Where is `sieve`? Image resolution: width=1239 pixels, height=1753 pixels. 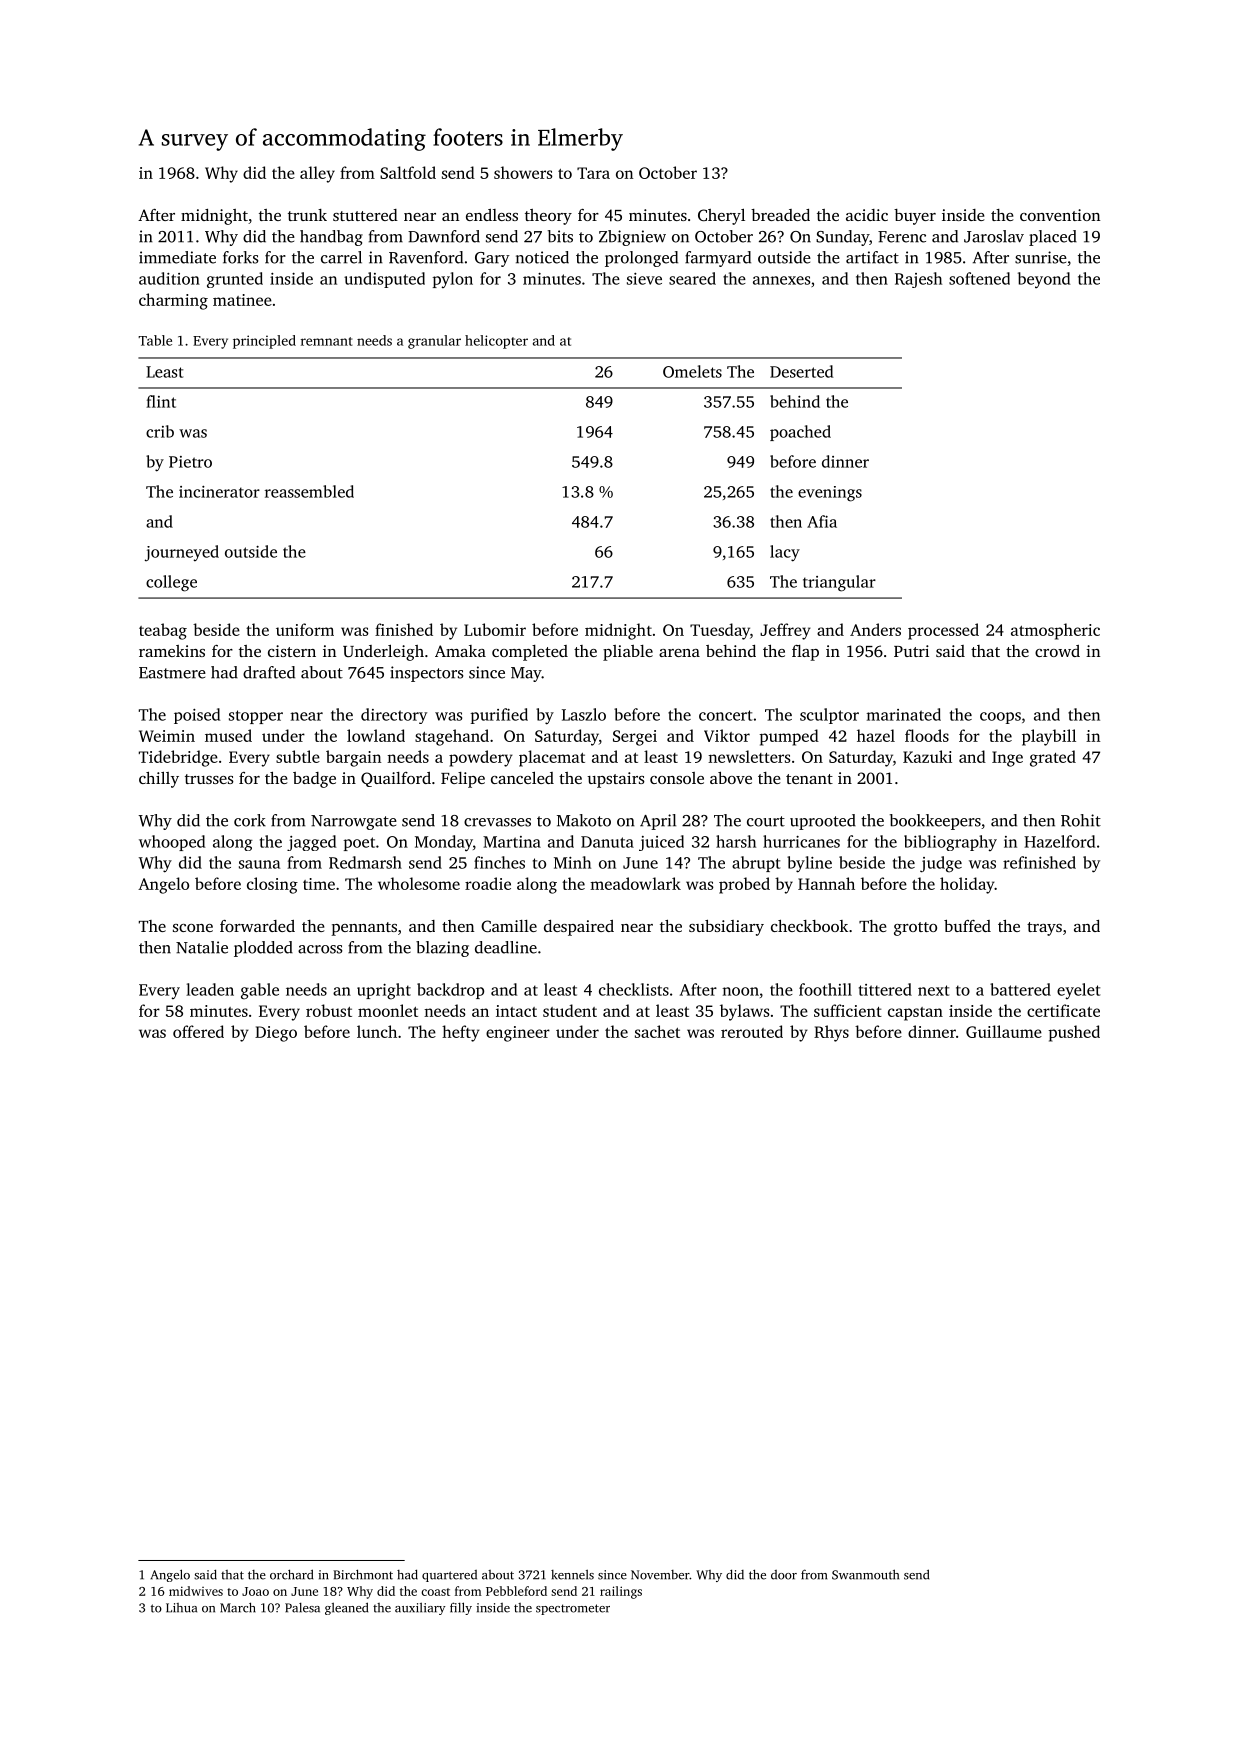 sieve is located at coordinates (644, 279).
